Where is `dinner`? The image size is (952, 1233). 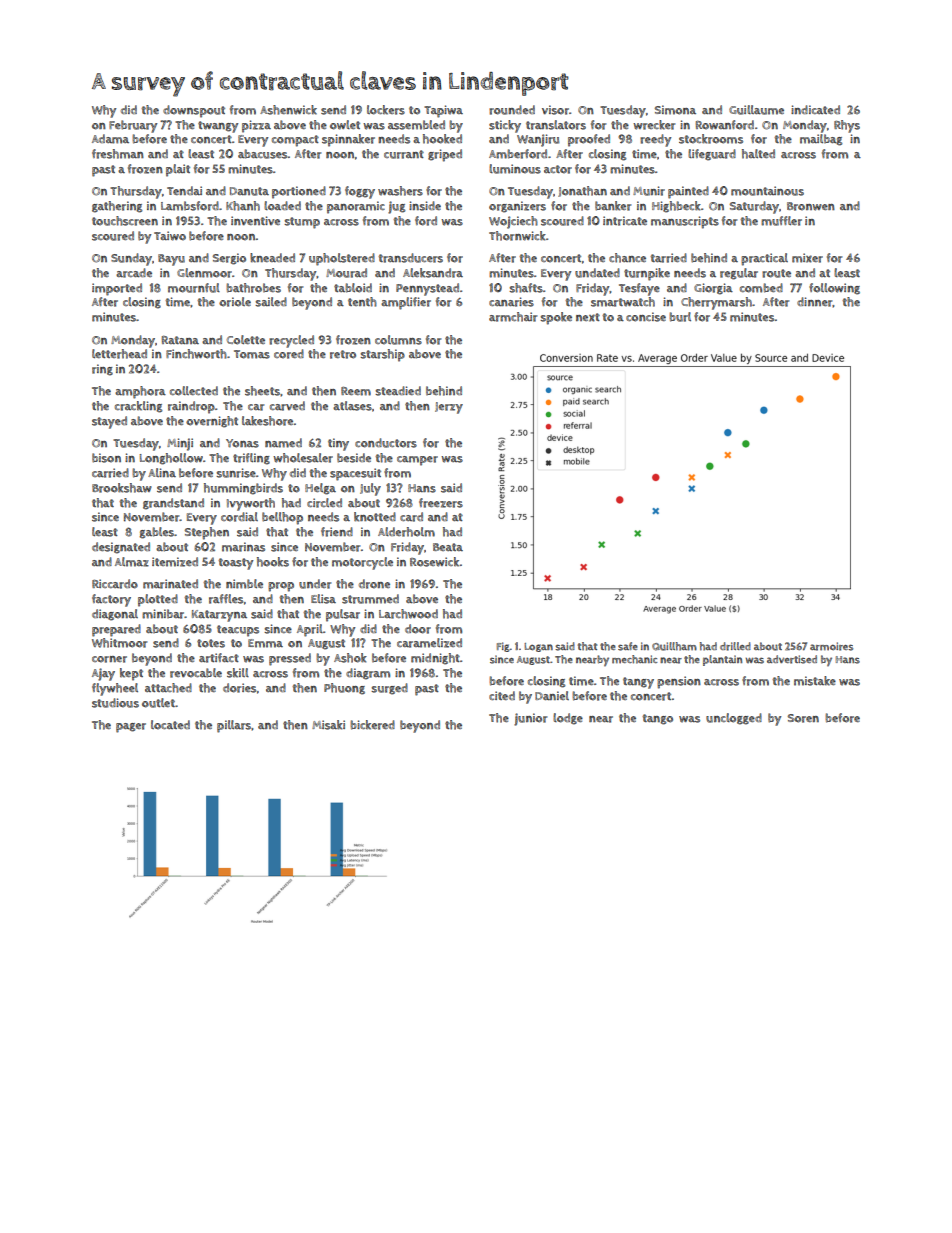
dinner is located at coordinates (815, 302).
